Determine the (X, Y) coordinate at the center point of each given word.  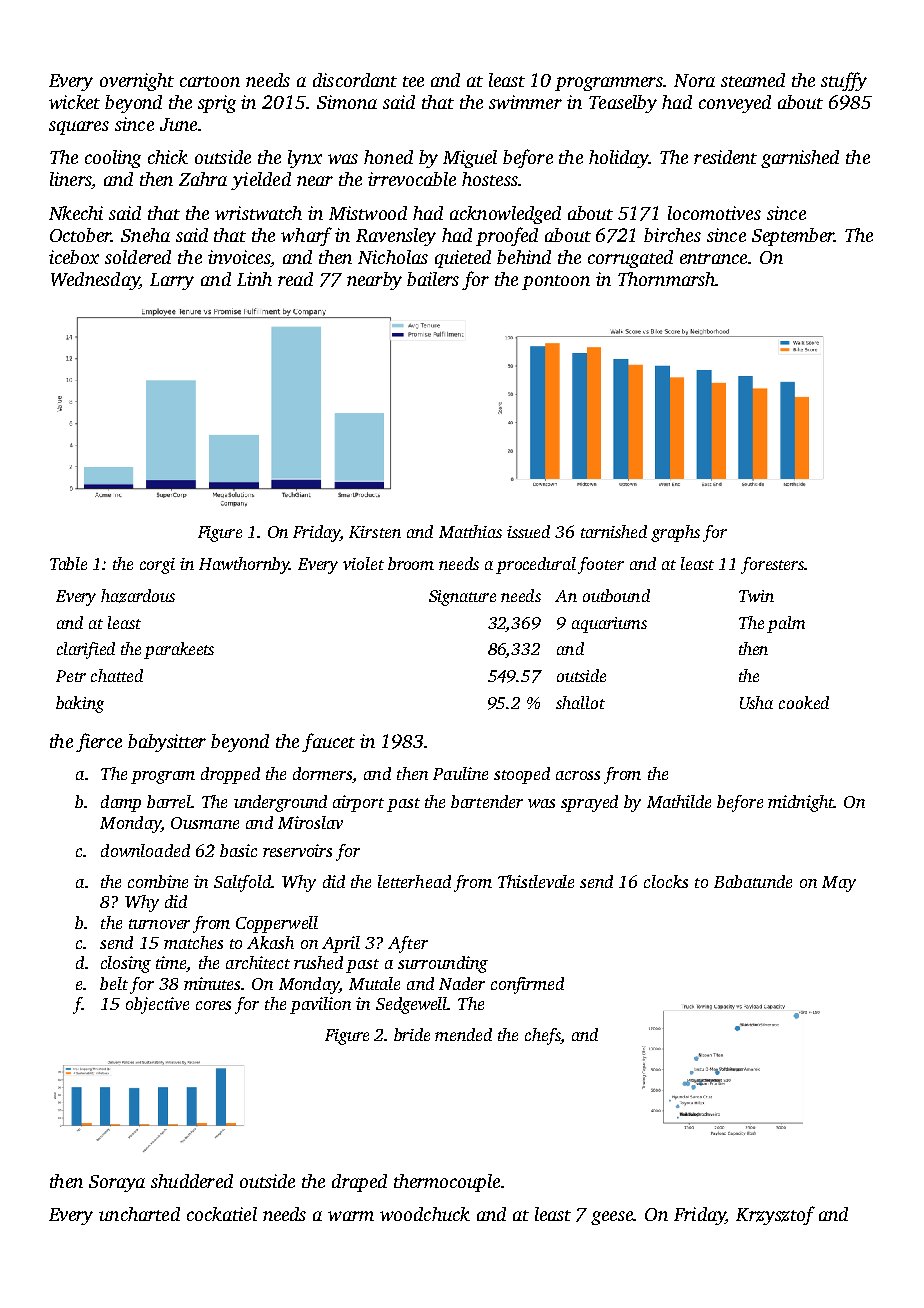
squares (79, 128)
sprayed (589, 803)
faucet (328, 742)
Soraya (117, 1183)
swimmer (525, 102)
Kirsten (375, 532)
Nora (694, 80)
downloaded (145, 850)
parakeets (179, 650)
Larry (172, 281)
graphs (675, 533)
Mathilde (679, 801)
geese (612, 1218)
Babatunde (753, 881)
